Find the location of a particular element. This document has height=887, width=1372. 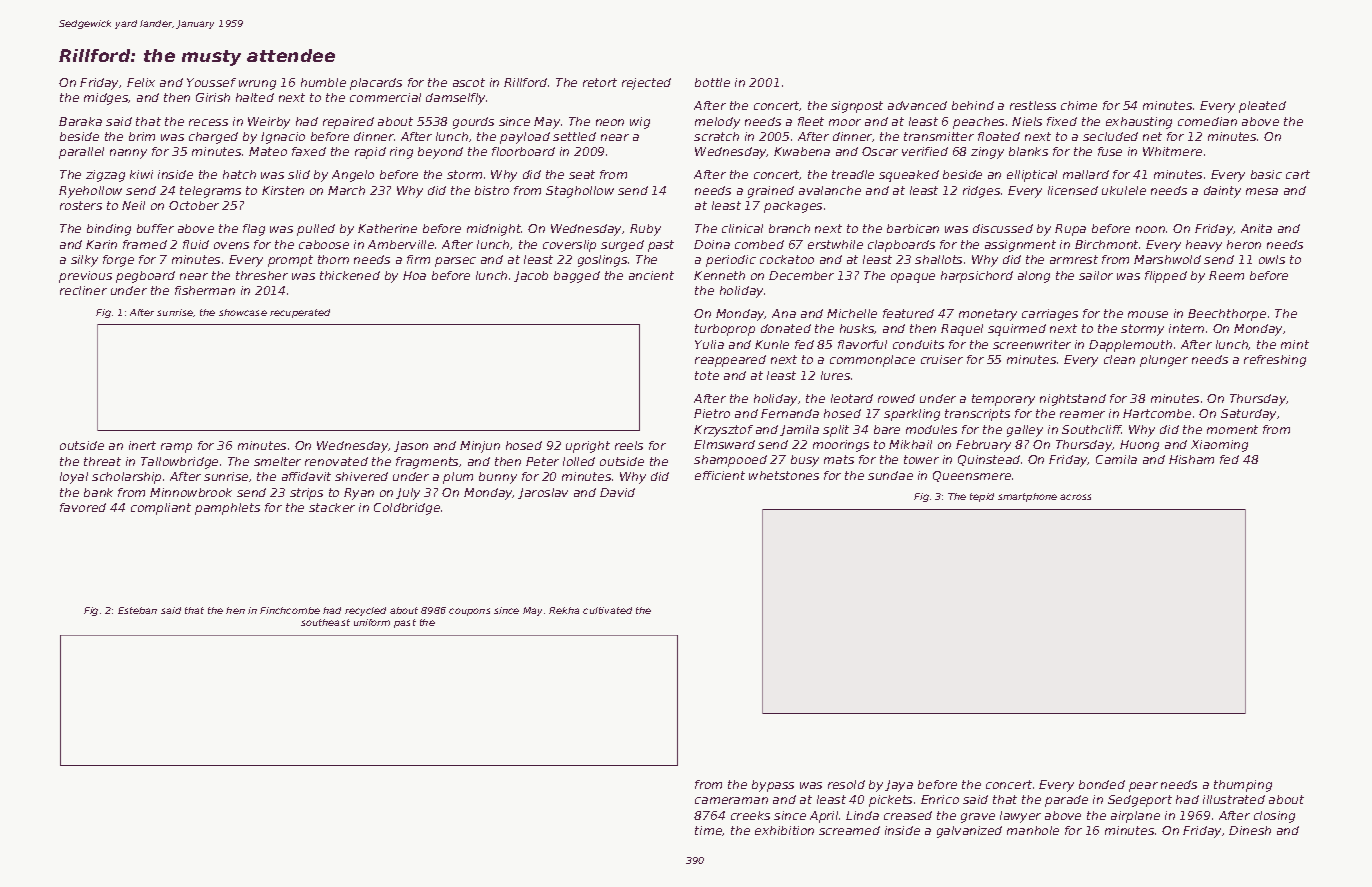

Peter is located at coordinates (542, 461).
